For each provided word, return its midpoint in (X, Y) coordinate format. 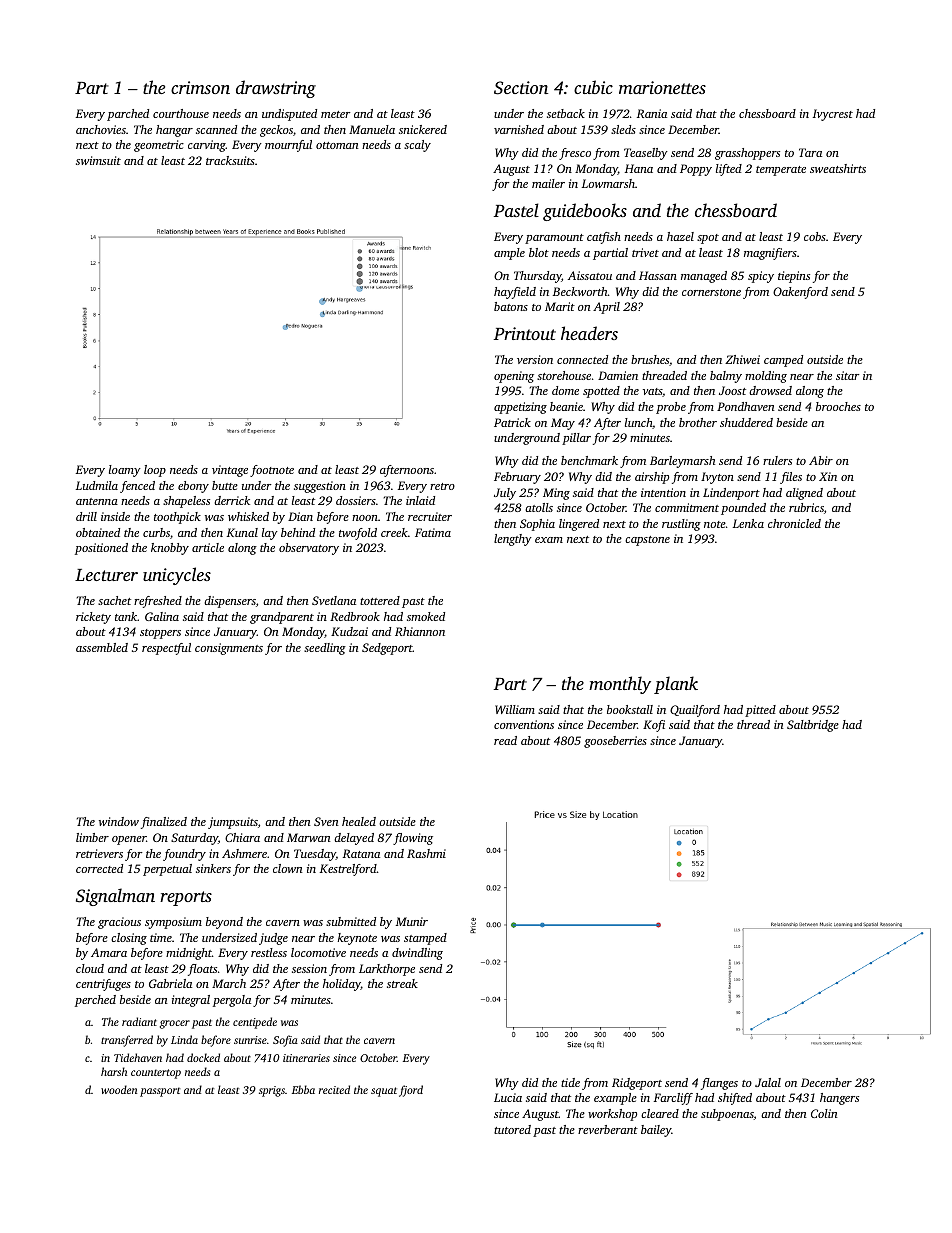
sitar (848, 375)
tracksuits (230, 160)
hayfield (515, 293)
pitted (760, 711)
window (119, 821)
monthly (620, 685)
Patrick (512, 422)
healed (359, 821)
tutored (512, 1129)
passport (160, 1092)
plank (676, 685)
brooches (838, 406)
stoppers (160, 634)
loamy (125, 471)
